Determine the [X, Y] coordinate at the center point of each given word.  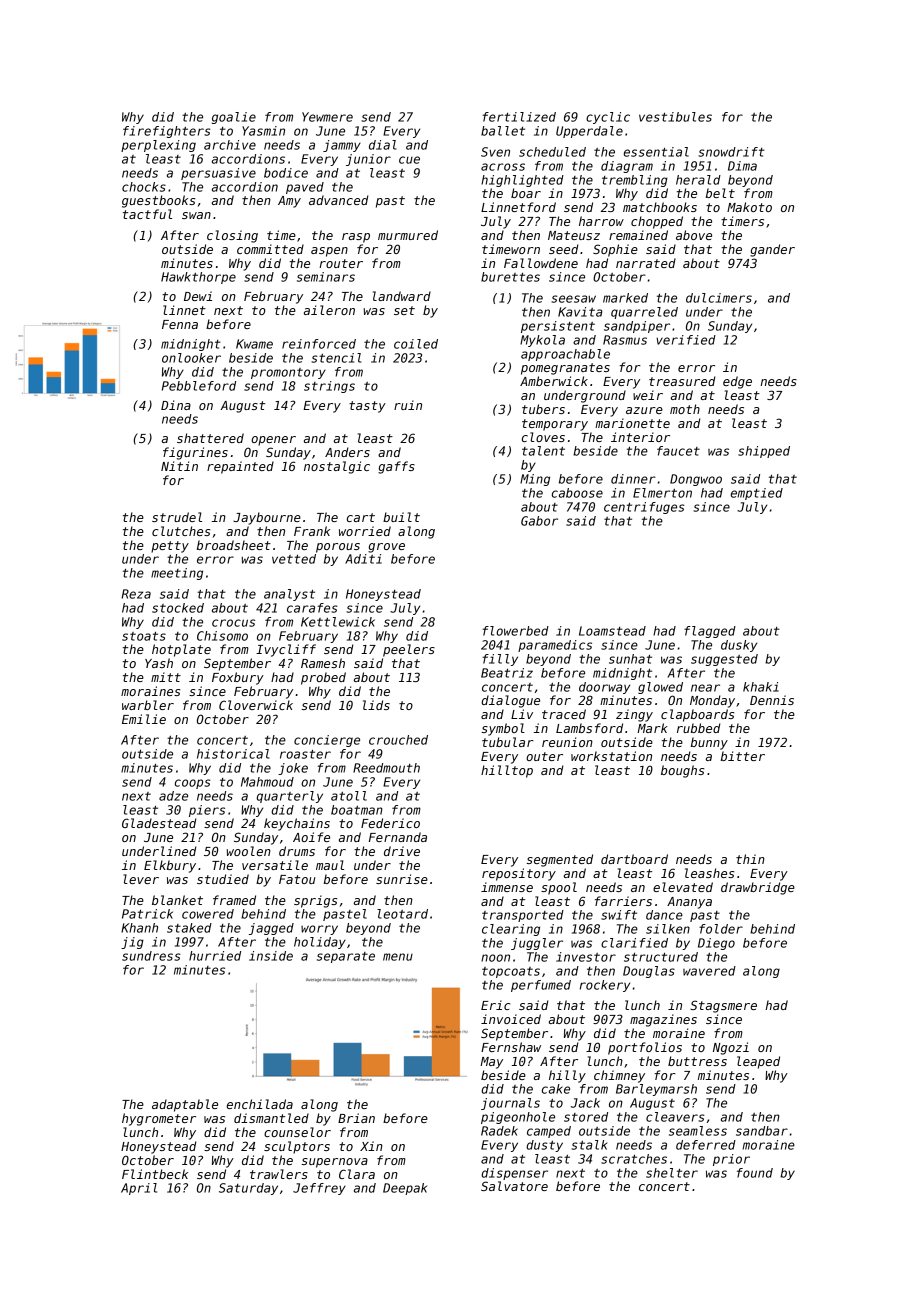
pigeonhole [518, 1118]
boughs [682, 771]
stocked [178, 608]
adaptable [185, 1105]
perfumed [541, 986]
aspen [329, 252]
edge [737, 382]
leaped [758, 1062]
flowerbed [516, 631]
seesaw [573, 299]
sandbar [762, 1131]
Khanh [139, 928]
